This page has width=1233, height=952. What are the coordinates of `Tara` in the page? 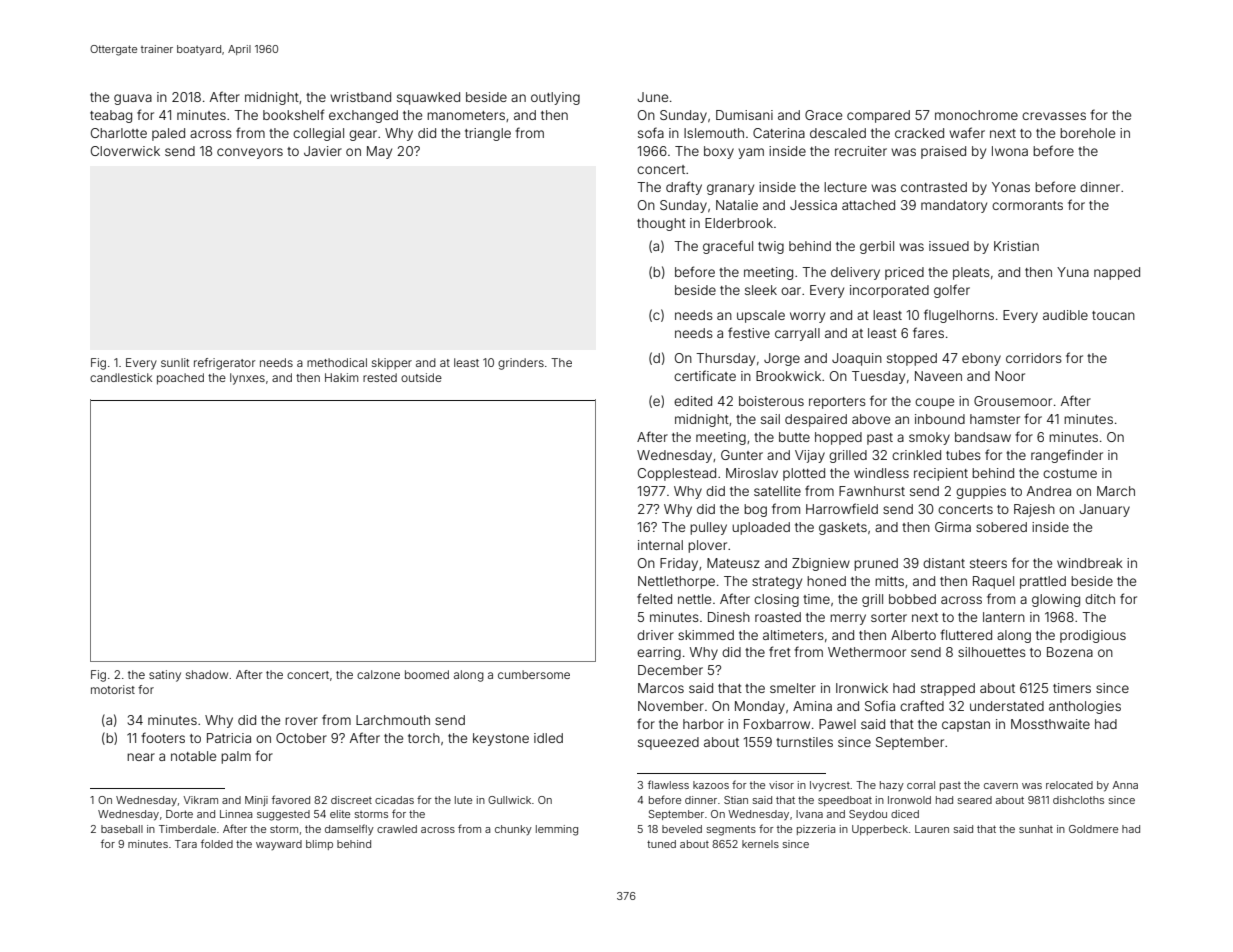 It's located at (186, 844).
